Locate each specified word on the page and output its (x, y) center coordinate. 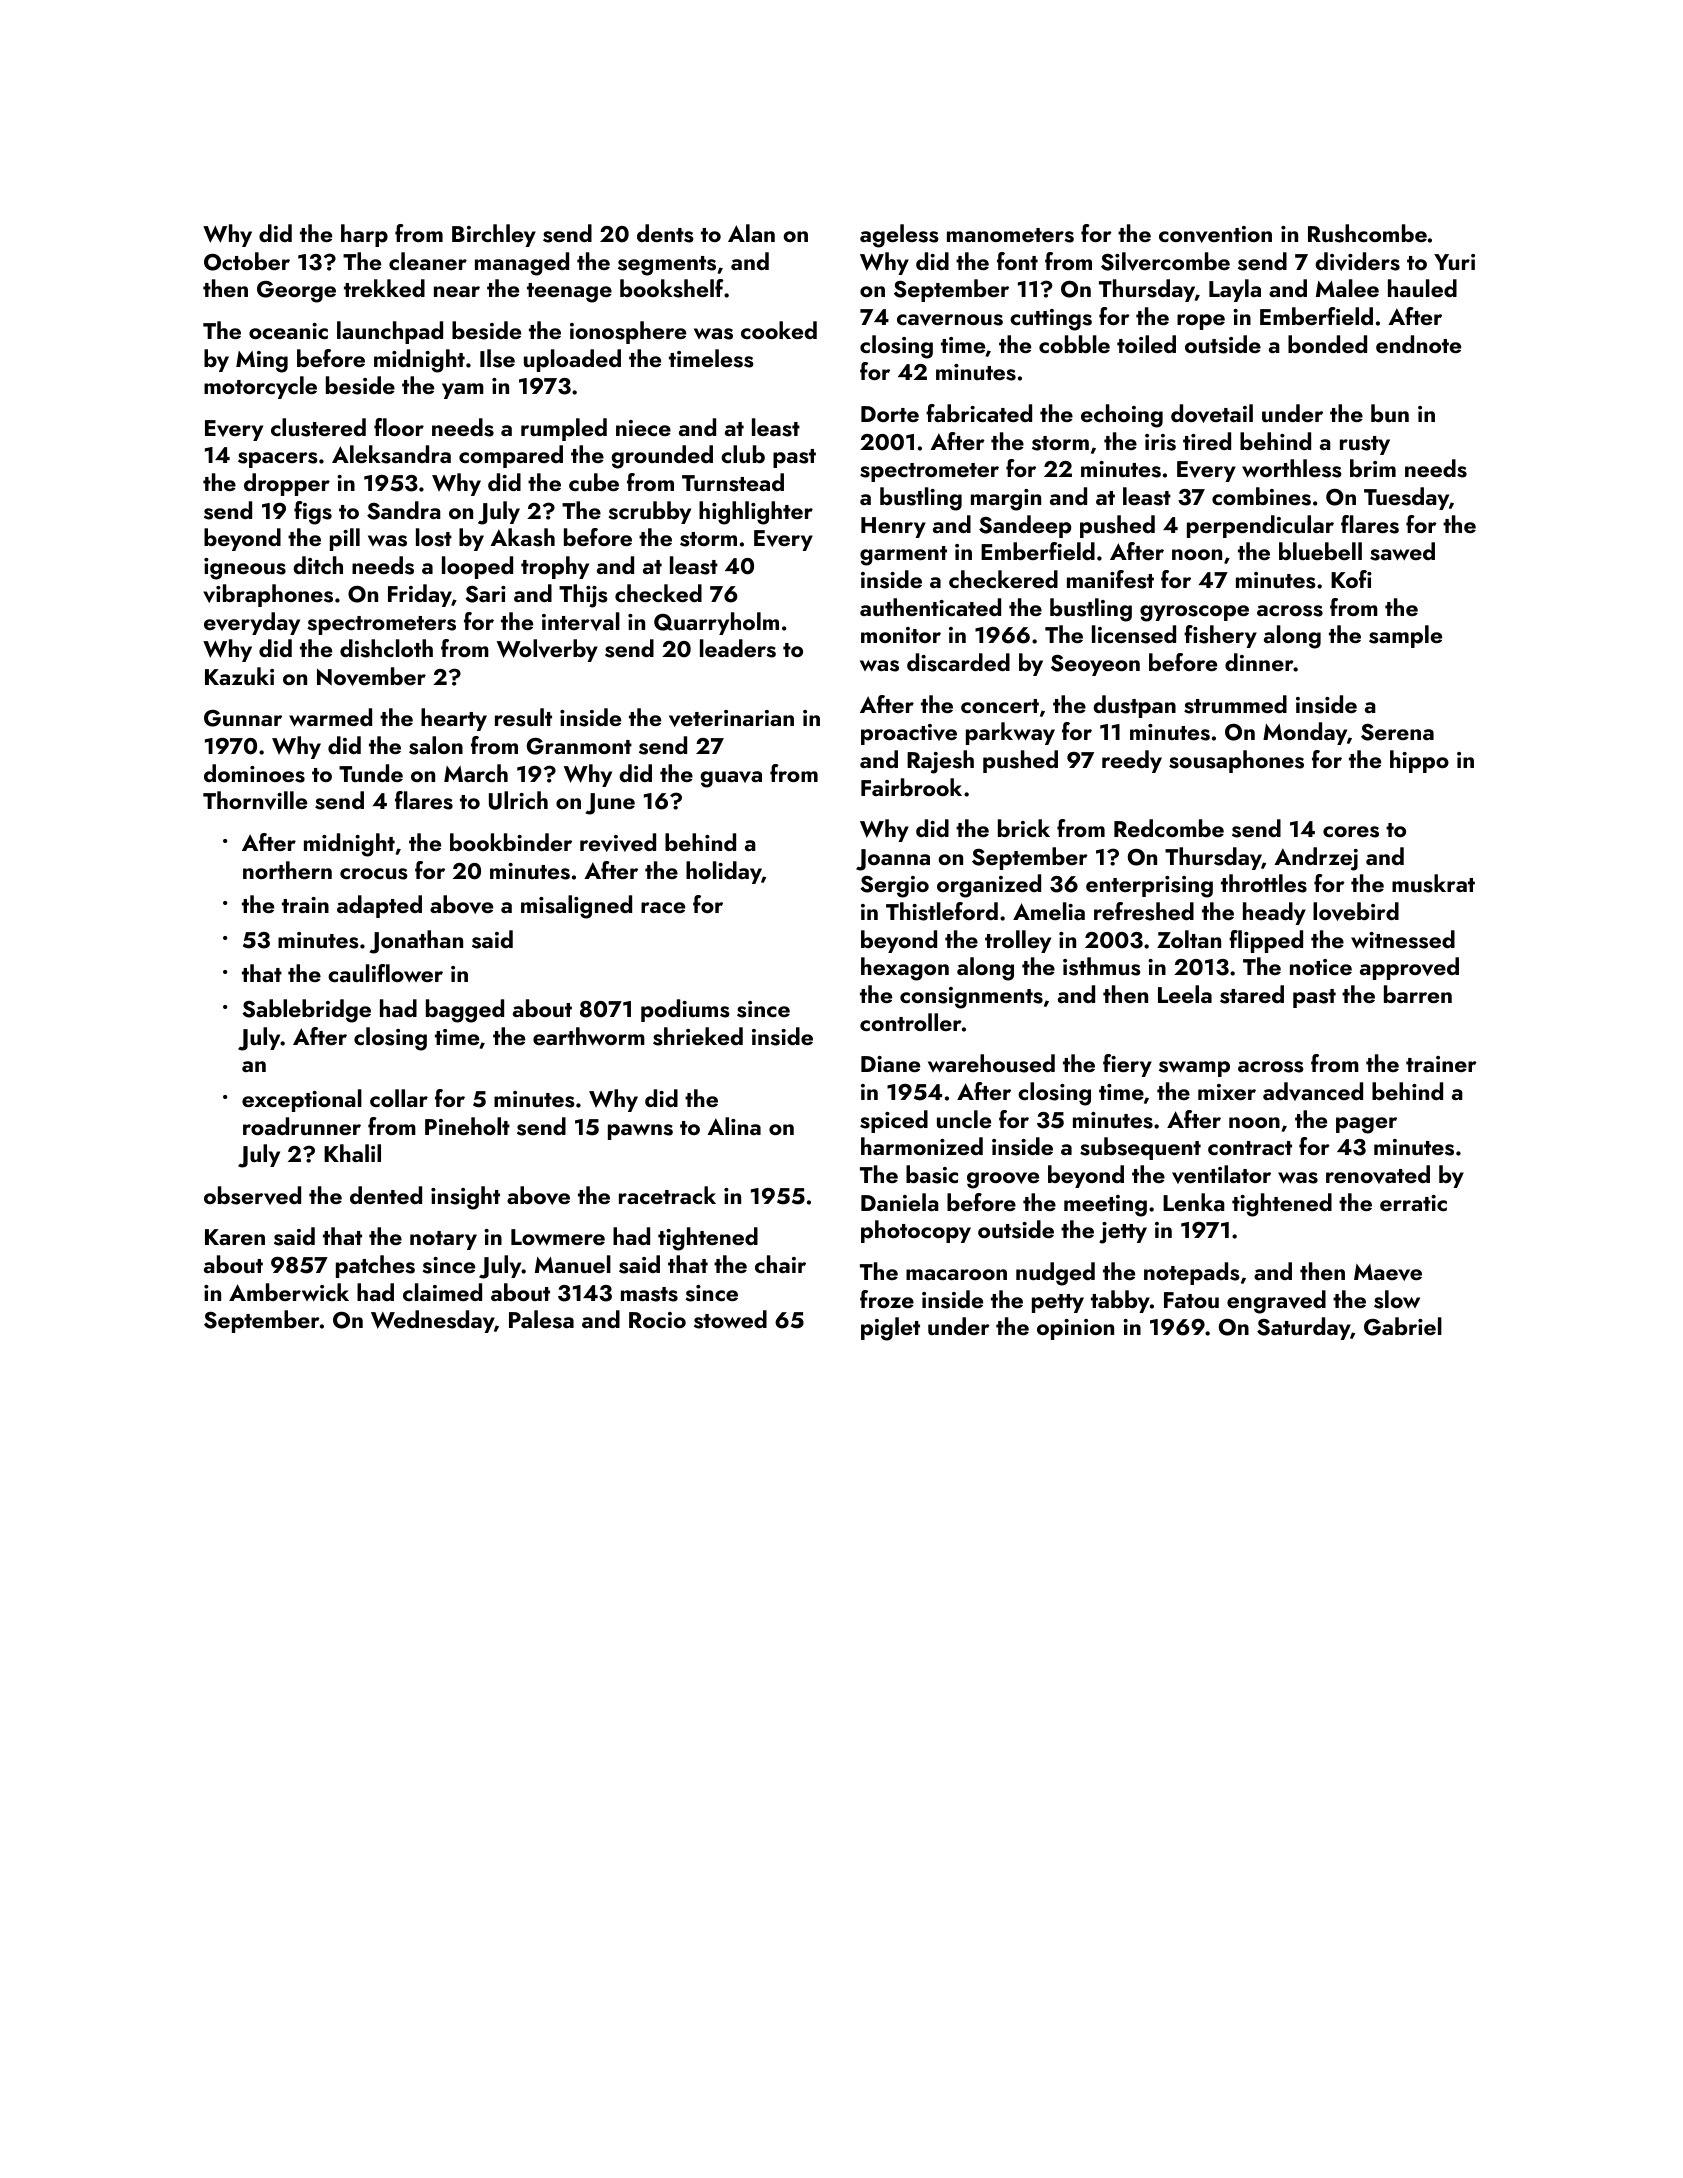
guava (731, 779)
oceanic (288, 331)
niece (643, 428)
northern (287, 870)
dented (386, 1195)
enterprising (1149, 887)
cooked (779, 330)
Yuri (1454, 262)
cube (594, 482)
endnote (1418, 344)
